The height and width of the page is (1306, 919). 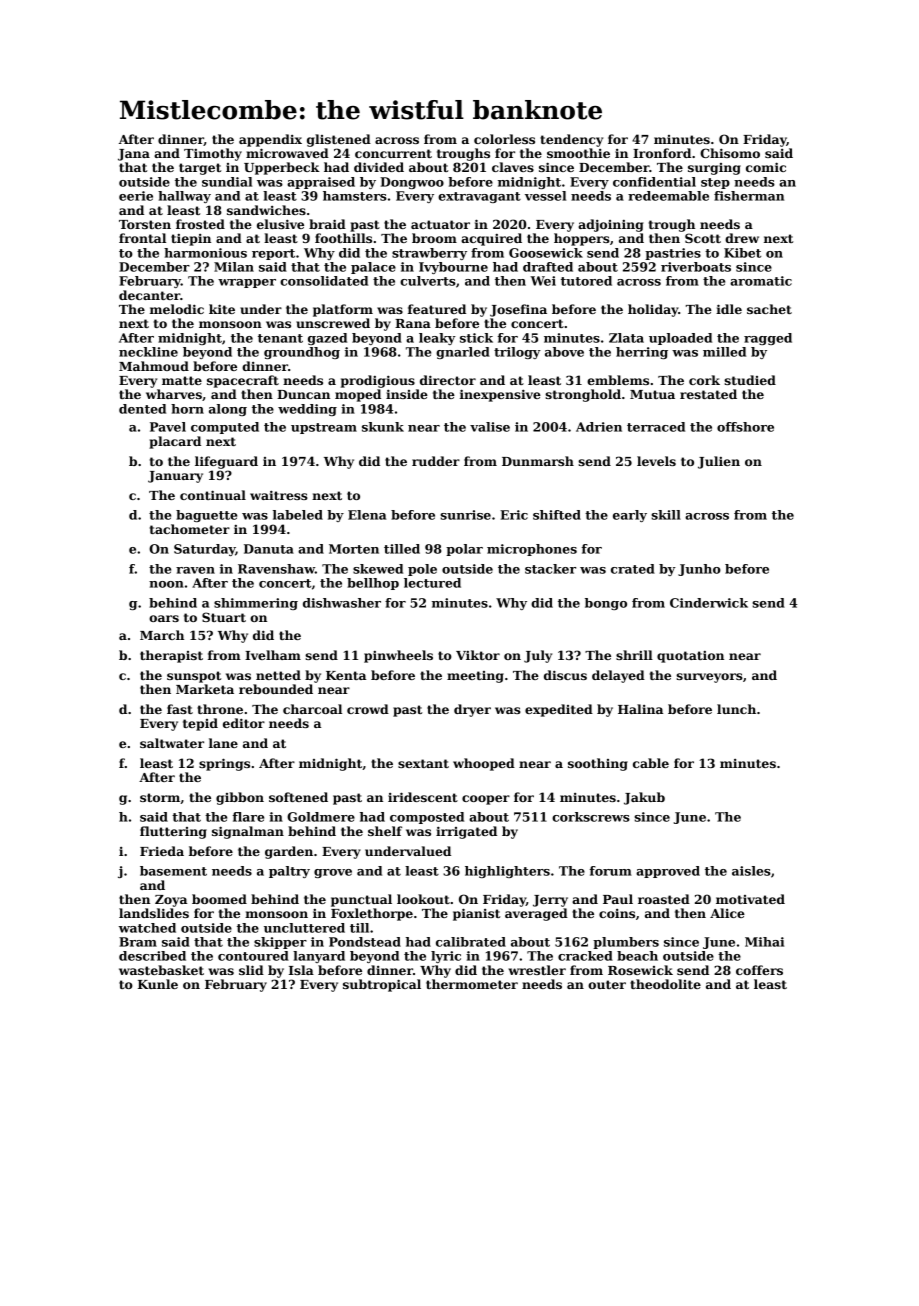 I want to click on tutored, so click(x=586, y=281).
